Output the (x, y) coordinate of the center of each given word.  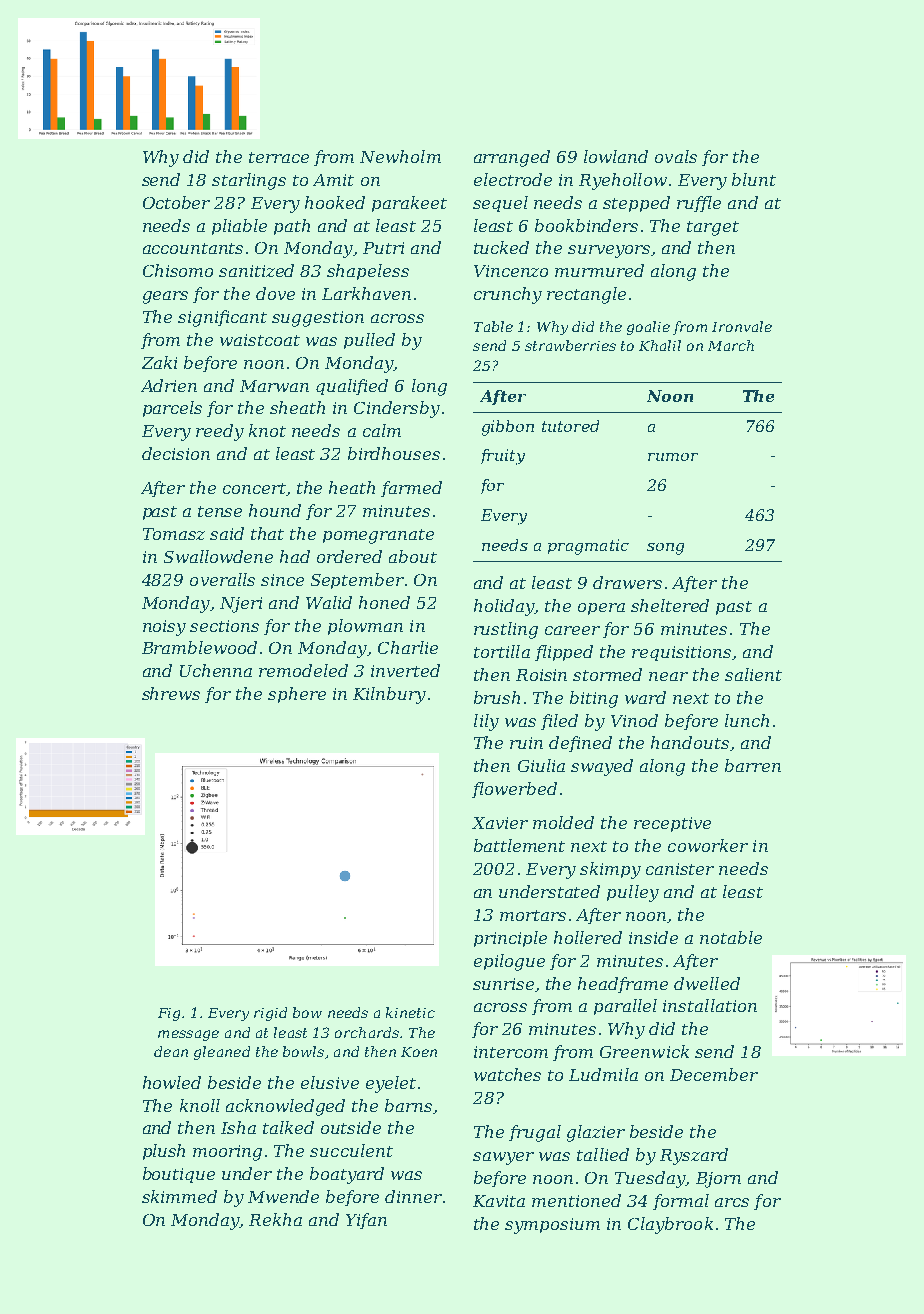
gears (165, 297)
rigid (270, 1014)
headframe (623, 985)
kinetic (410, 1012)
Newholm (400, 156)
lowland (616, 156)
